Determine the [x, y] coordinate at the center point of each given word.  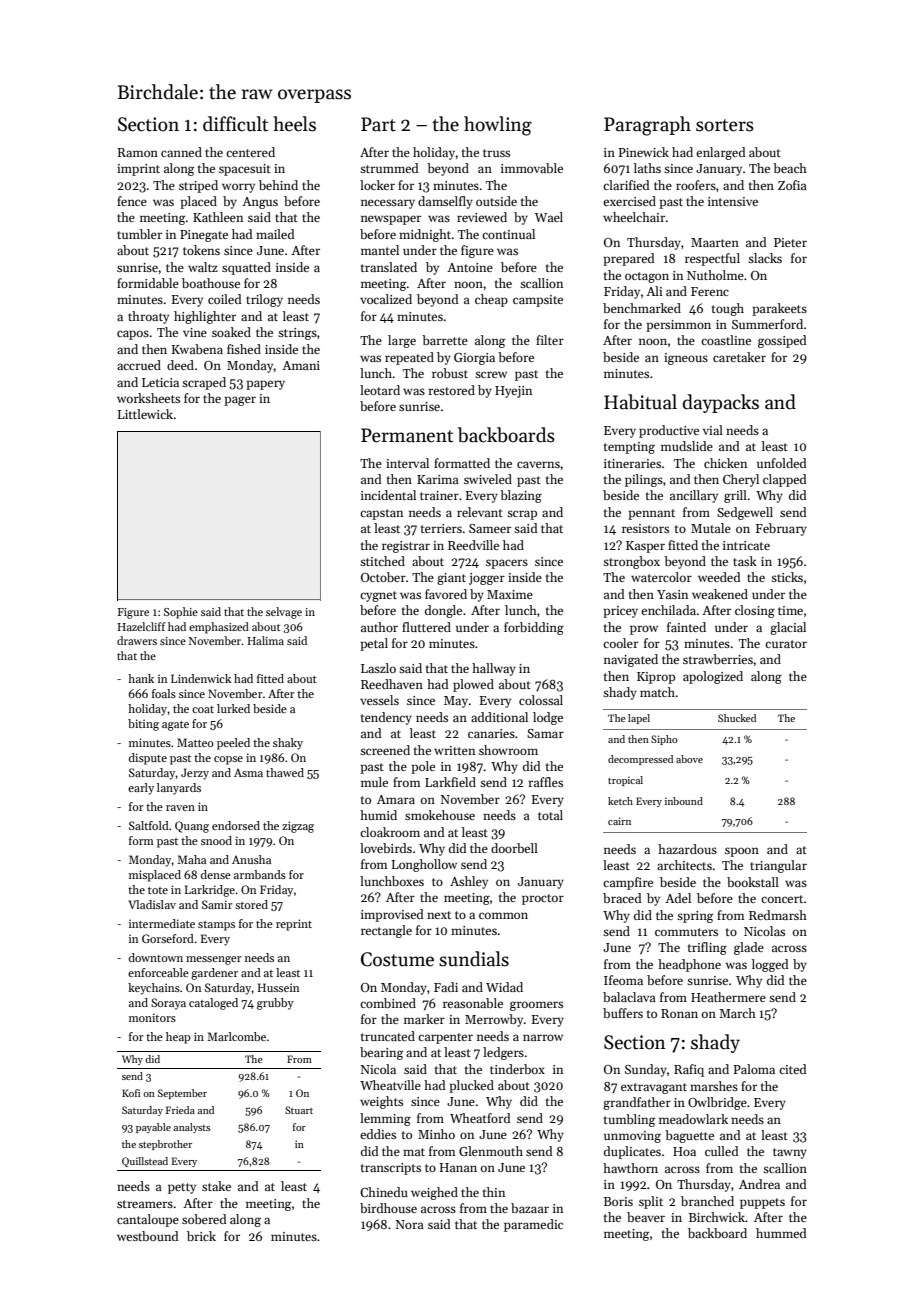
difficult [235, 124]
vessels [379, 700]
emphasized [219, 628]
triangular [778, 866]
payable [153, 1128]
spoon [742, 852]
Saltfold [149, 825]
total [550, 815]
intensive [733, 201]
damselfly [445, 202]
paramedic [533, 1225]
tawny [790, 1153]
